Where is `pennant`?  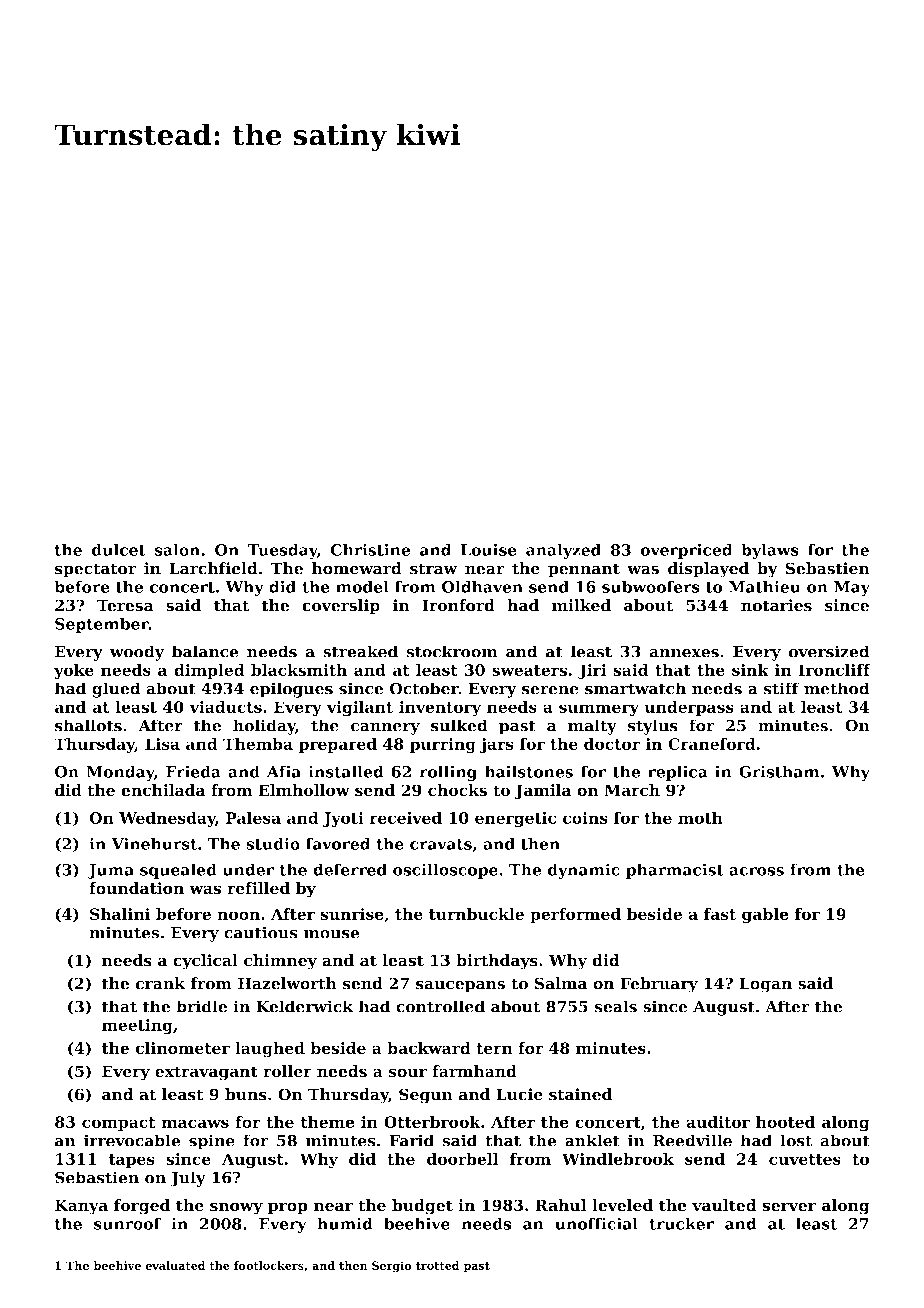 pennant is located at coordinates (584, 570).
